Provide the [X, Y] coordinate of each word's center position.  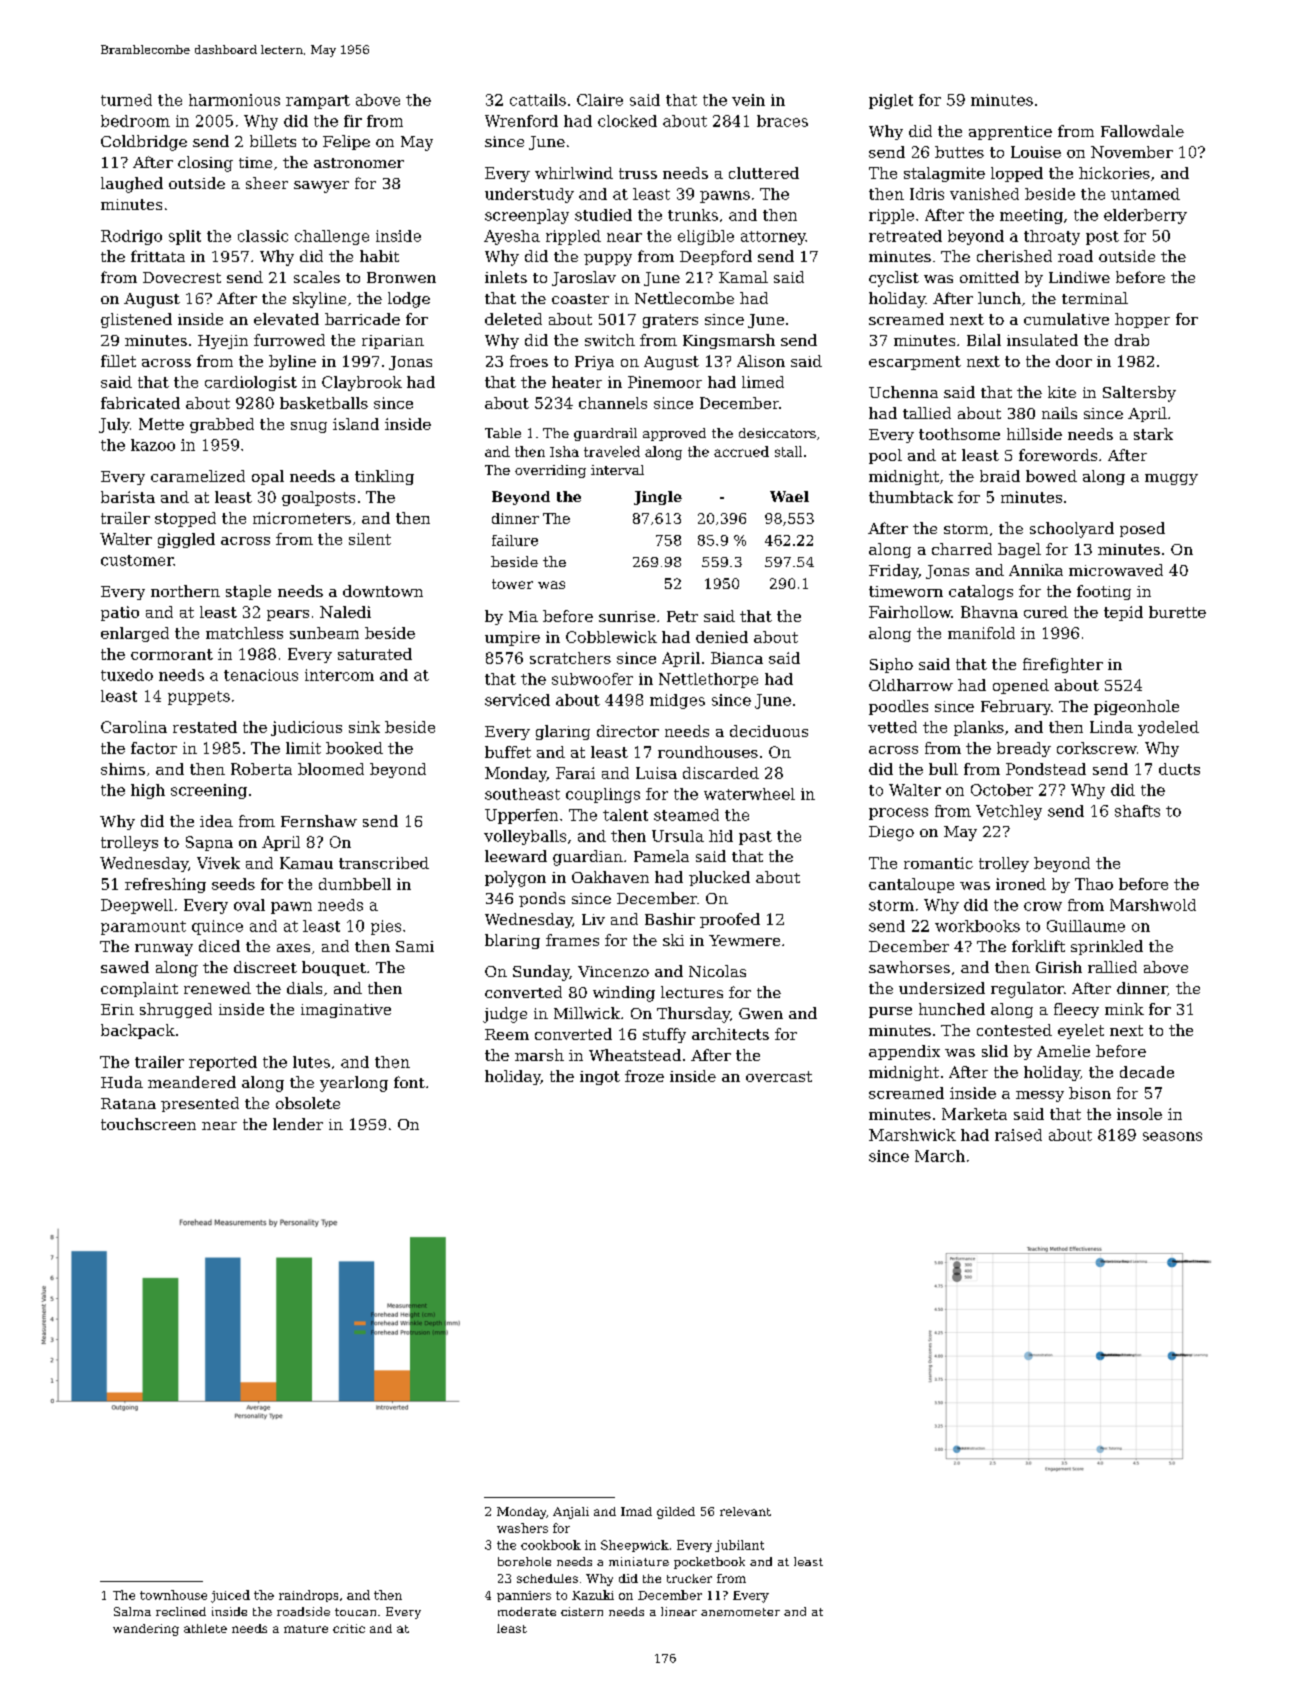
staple [248, 592]
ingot [600, 1078]
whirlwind [574, 173]
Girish [1059, 967]
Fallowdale [1142, 131]
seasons [1172, 1136]
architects [730, 1034]
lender [298, 1124]
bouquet [334, 968]
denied [722, 637]
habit [379, 256]
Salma [132, 1611]
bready [1024, 749]
